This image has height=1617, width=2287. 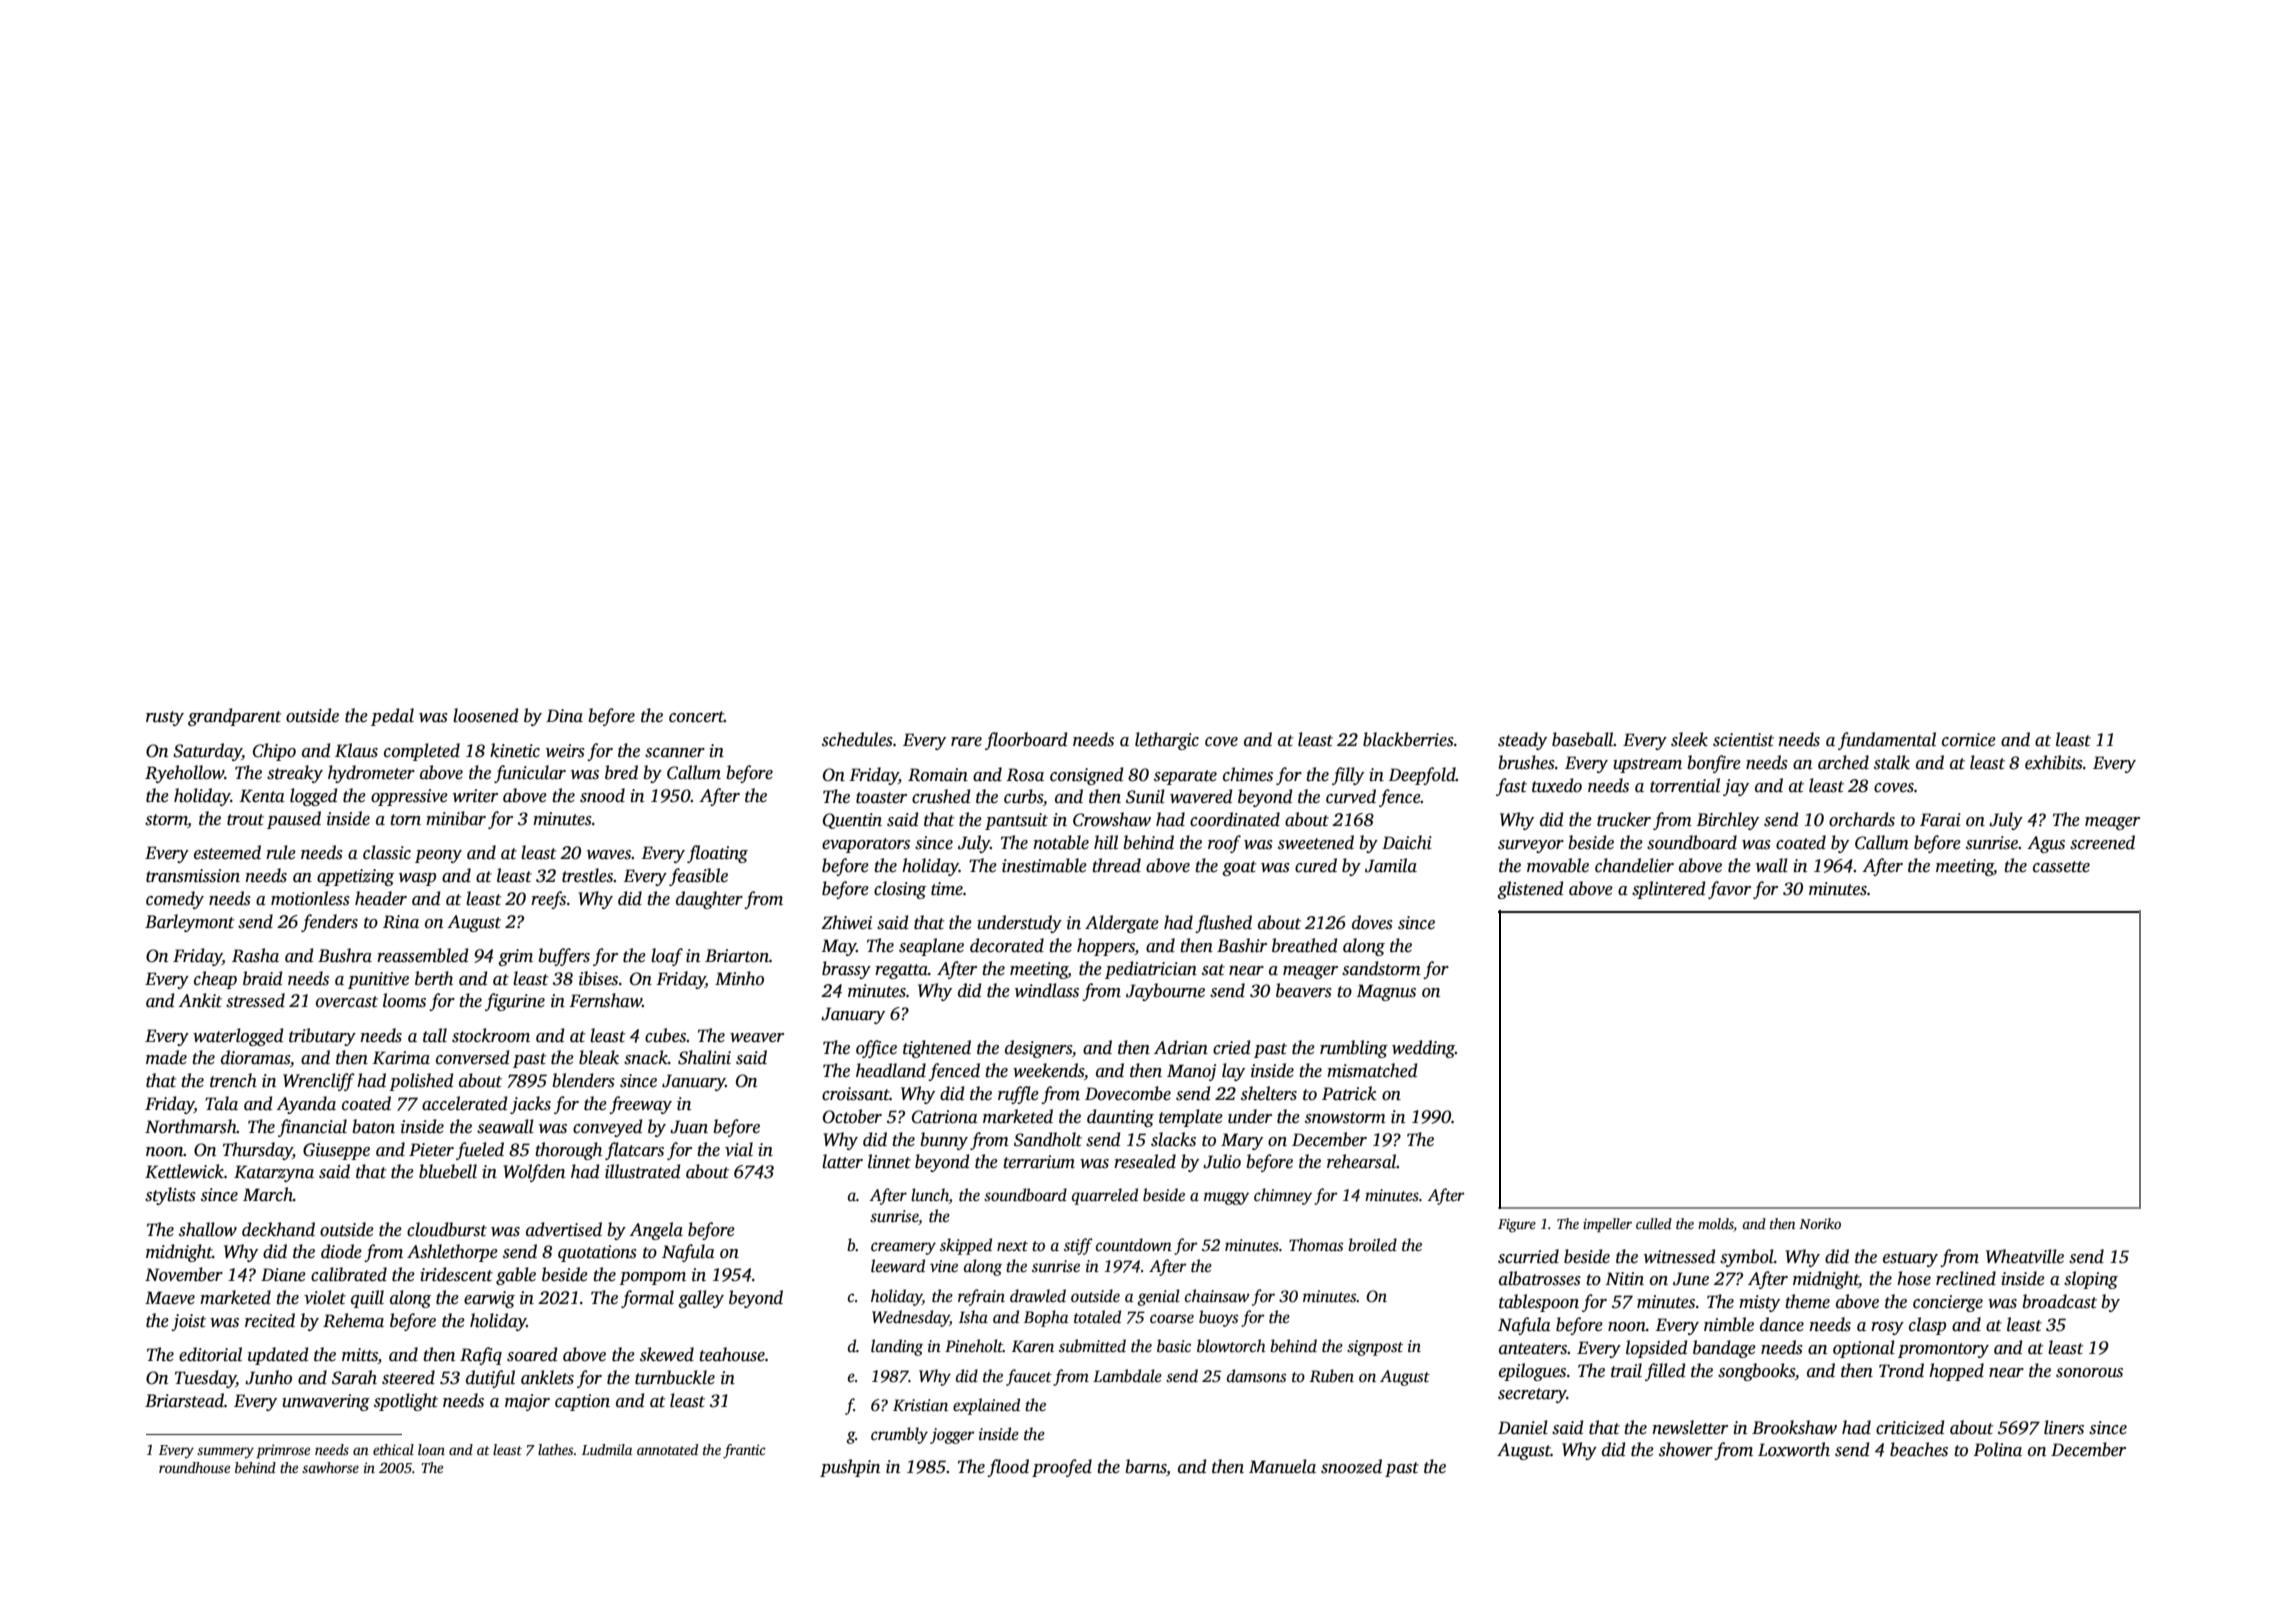 I want to click on bluebell, so click(x=448, y=1171).
